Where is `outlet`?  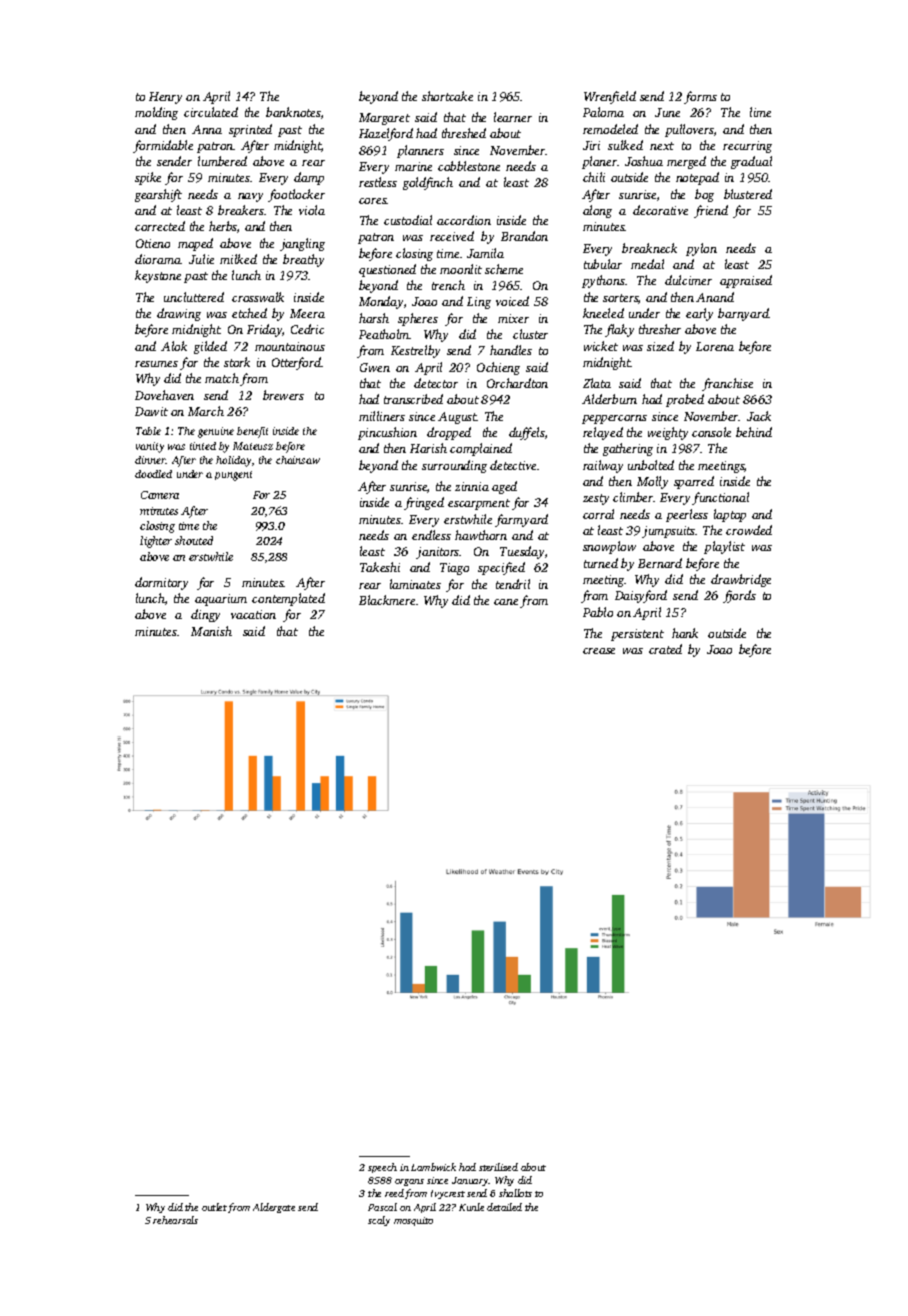
outlet is located at coordinates (214, 1207).
